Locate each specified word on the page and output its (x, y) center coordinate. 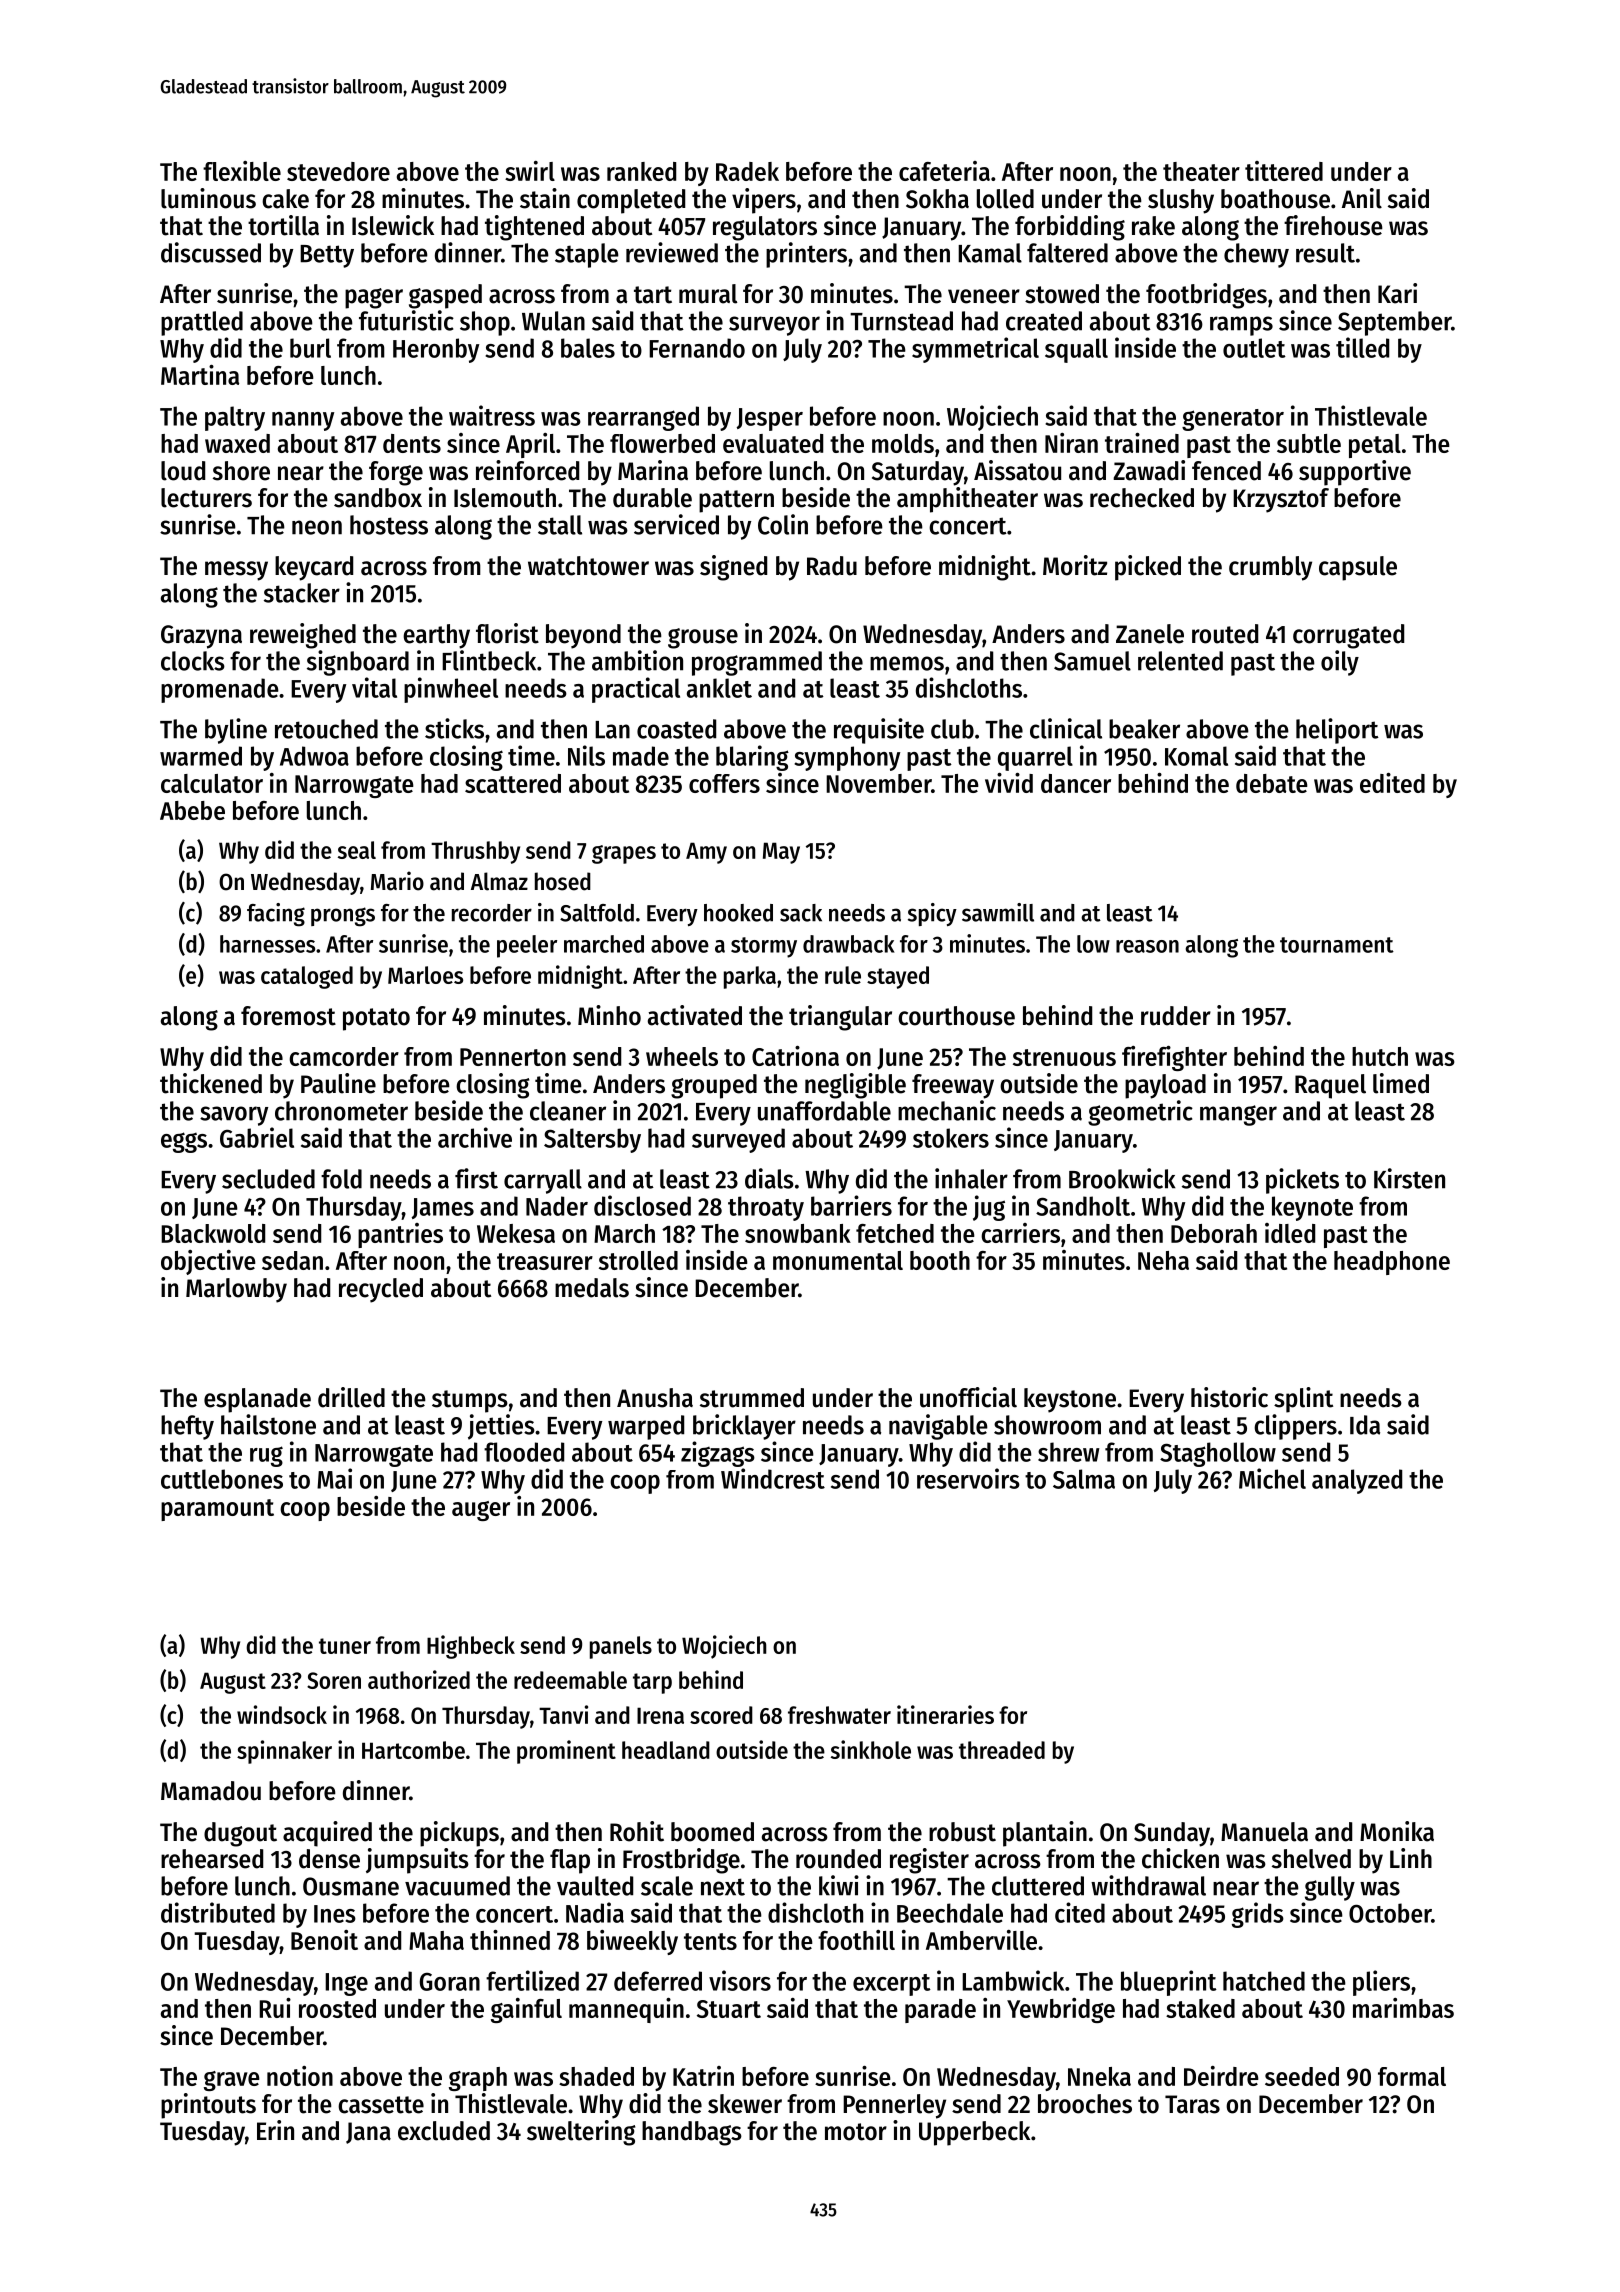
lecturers (206, 498)
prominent (566, 1752)
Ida (1365, 1425)
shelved (1311, 1859)
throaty (766, 1208)
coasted (676, 729)
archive (475, 1137)
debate (1272, 783)
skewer (745, 2104)
